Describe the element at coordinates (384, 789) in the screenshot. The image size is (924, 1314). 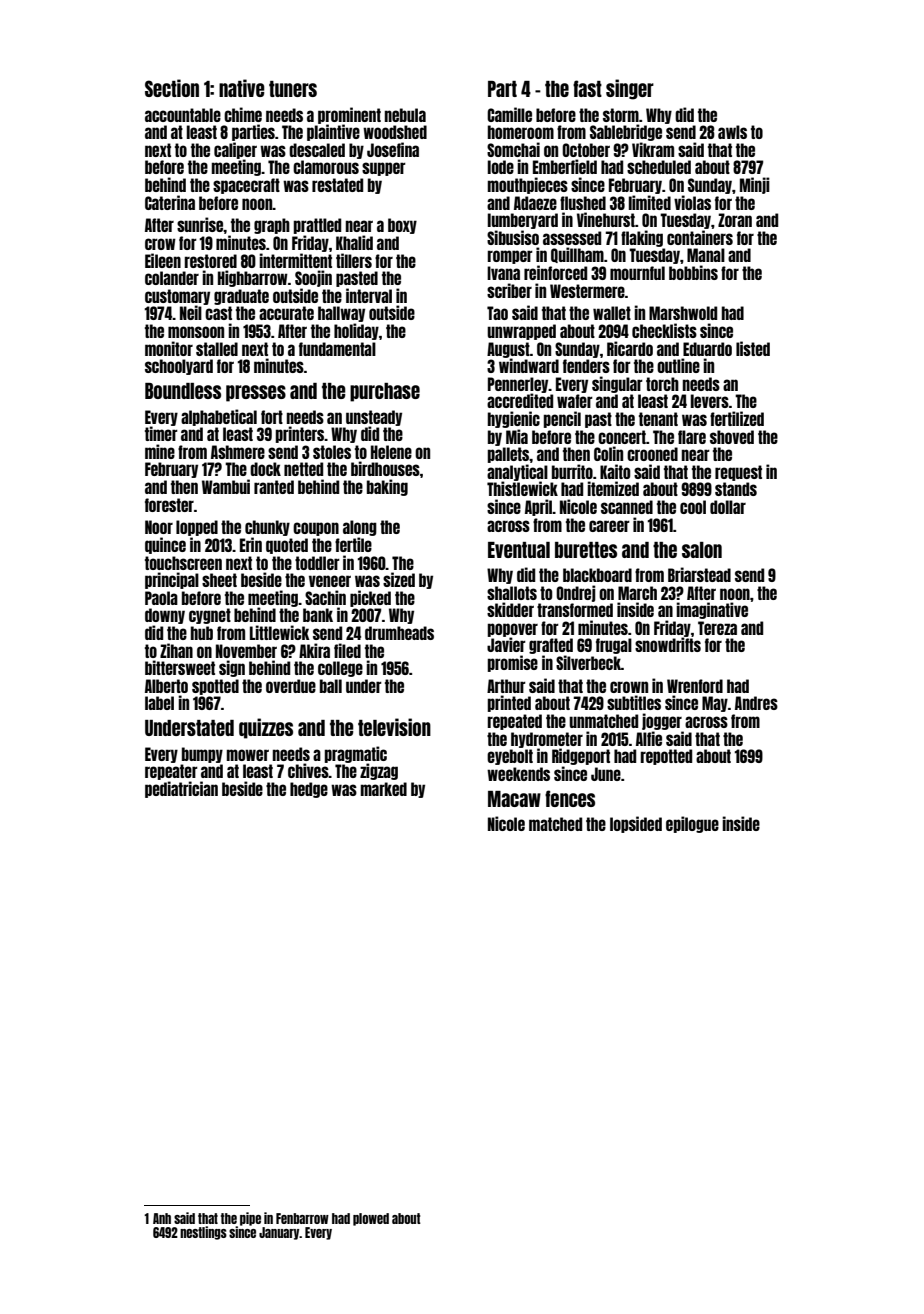
I see `marked` at that location.
